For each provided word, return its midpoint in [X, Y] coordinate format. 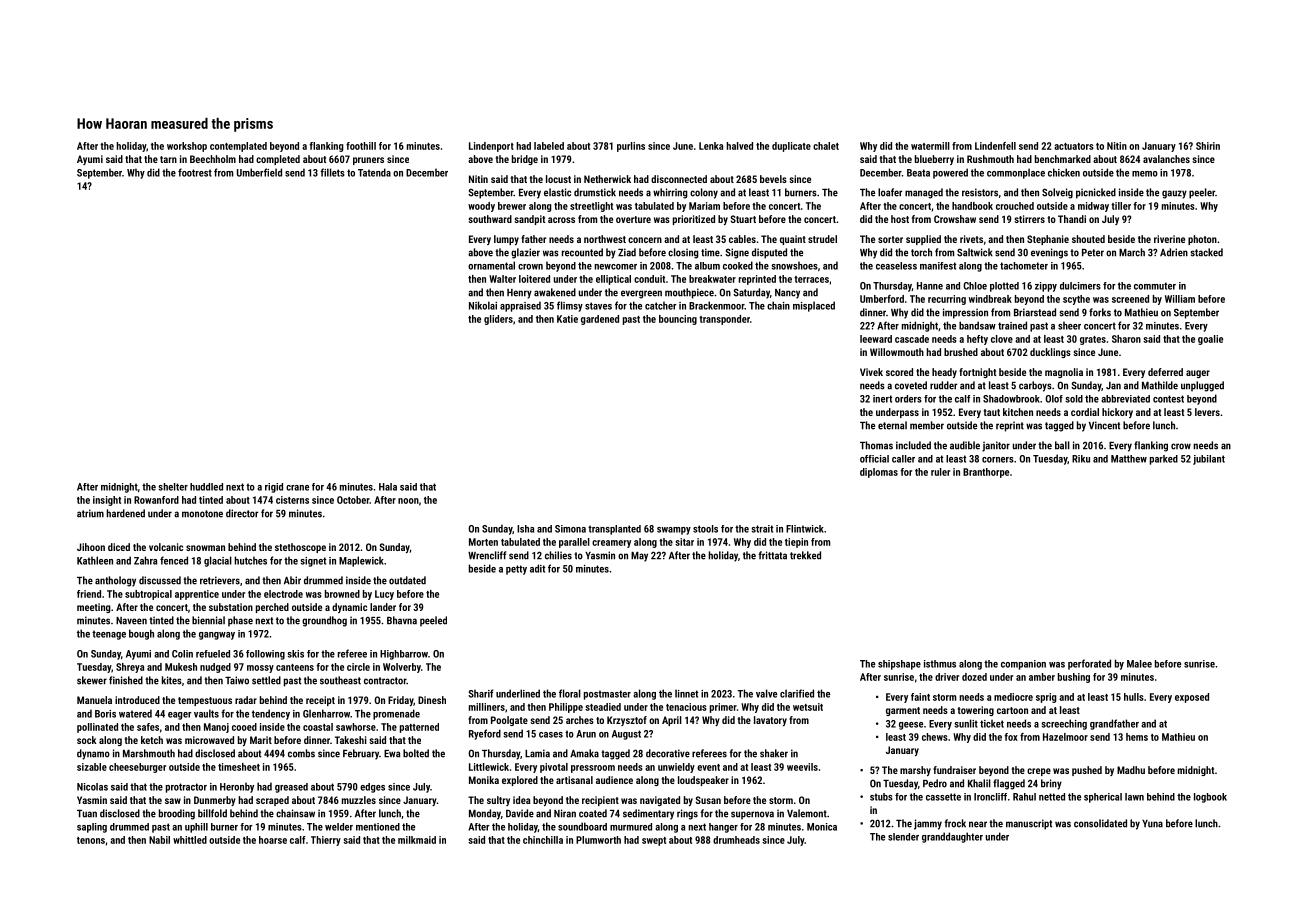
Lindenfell [995, 146]
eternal [892, 425]
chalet [826, 146]
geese [911, 726]
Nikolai [483, 305]
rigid [274, 488]
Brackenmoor [717, 305]
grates [1093, 340]
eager [180, 716]
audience [614, 780]
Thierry [326, 841]
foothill [361, 146]
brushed [961, 352]
